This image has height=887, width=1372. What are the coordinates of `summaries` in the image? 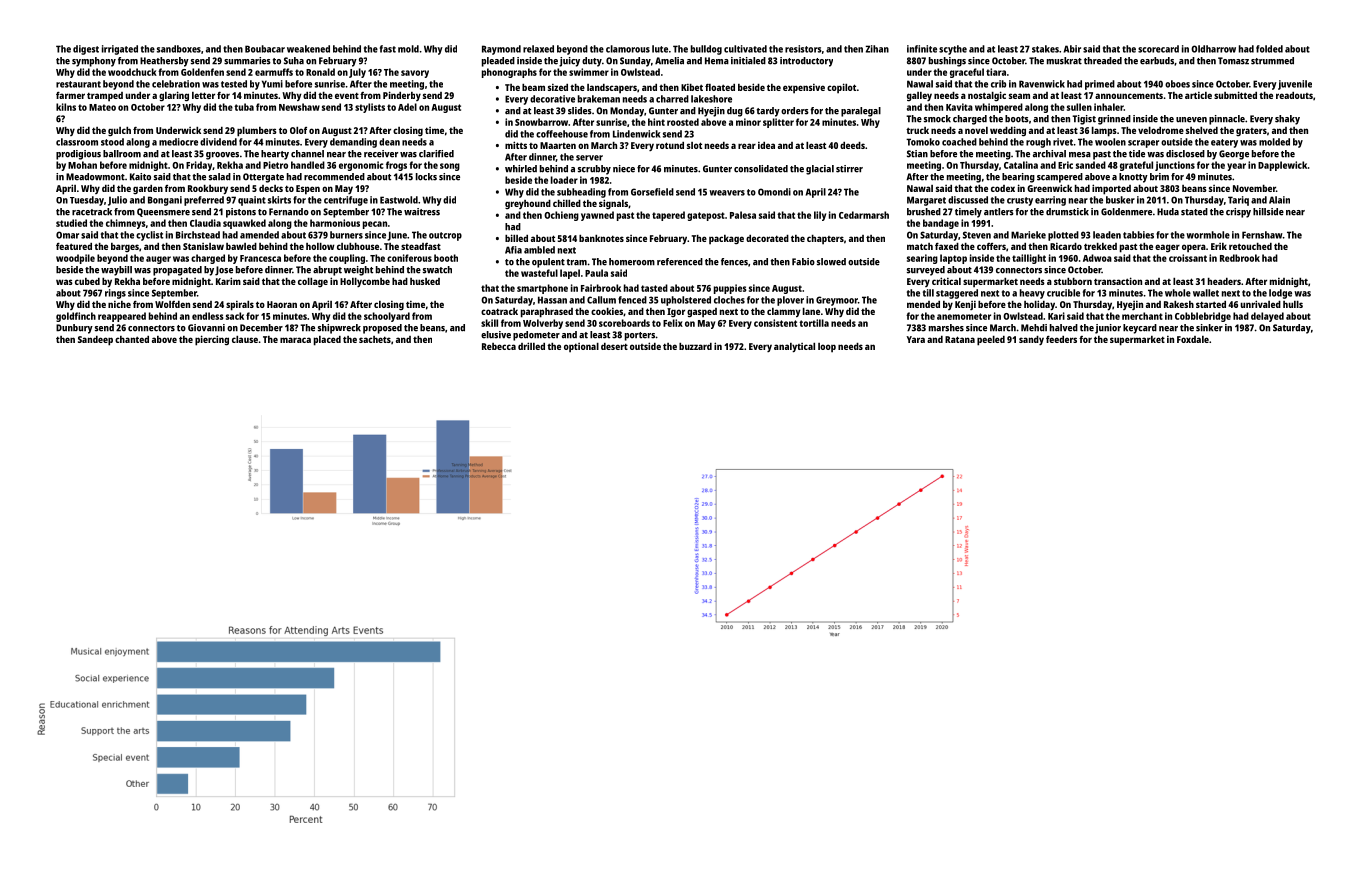 It's located at (247, 61).
